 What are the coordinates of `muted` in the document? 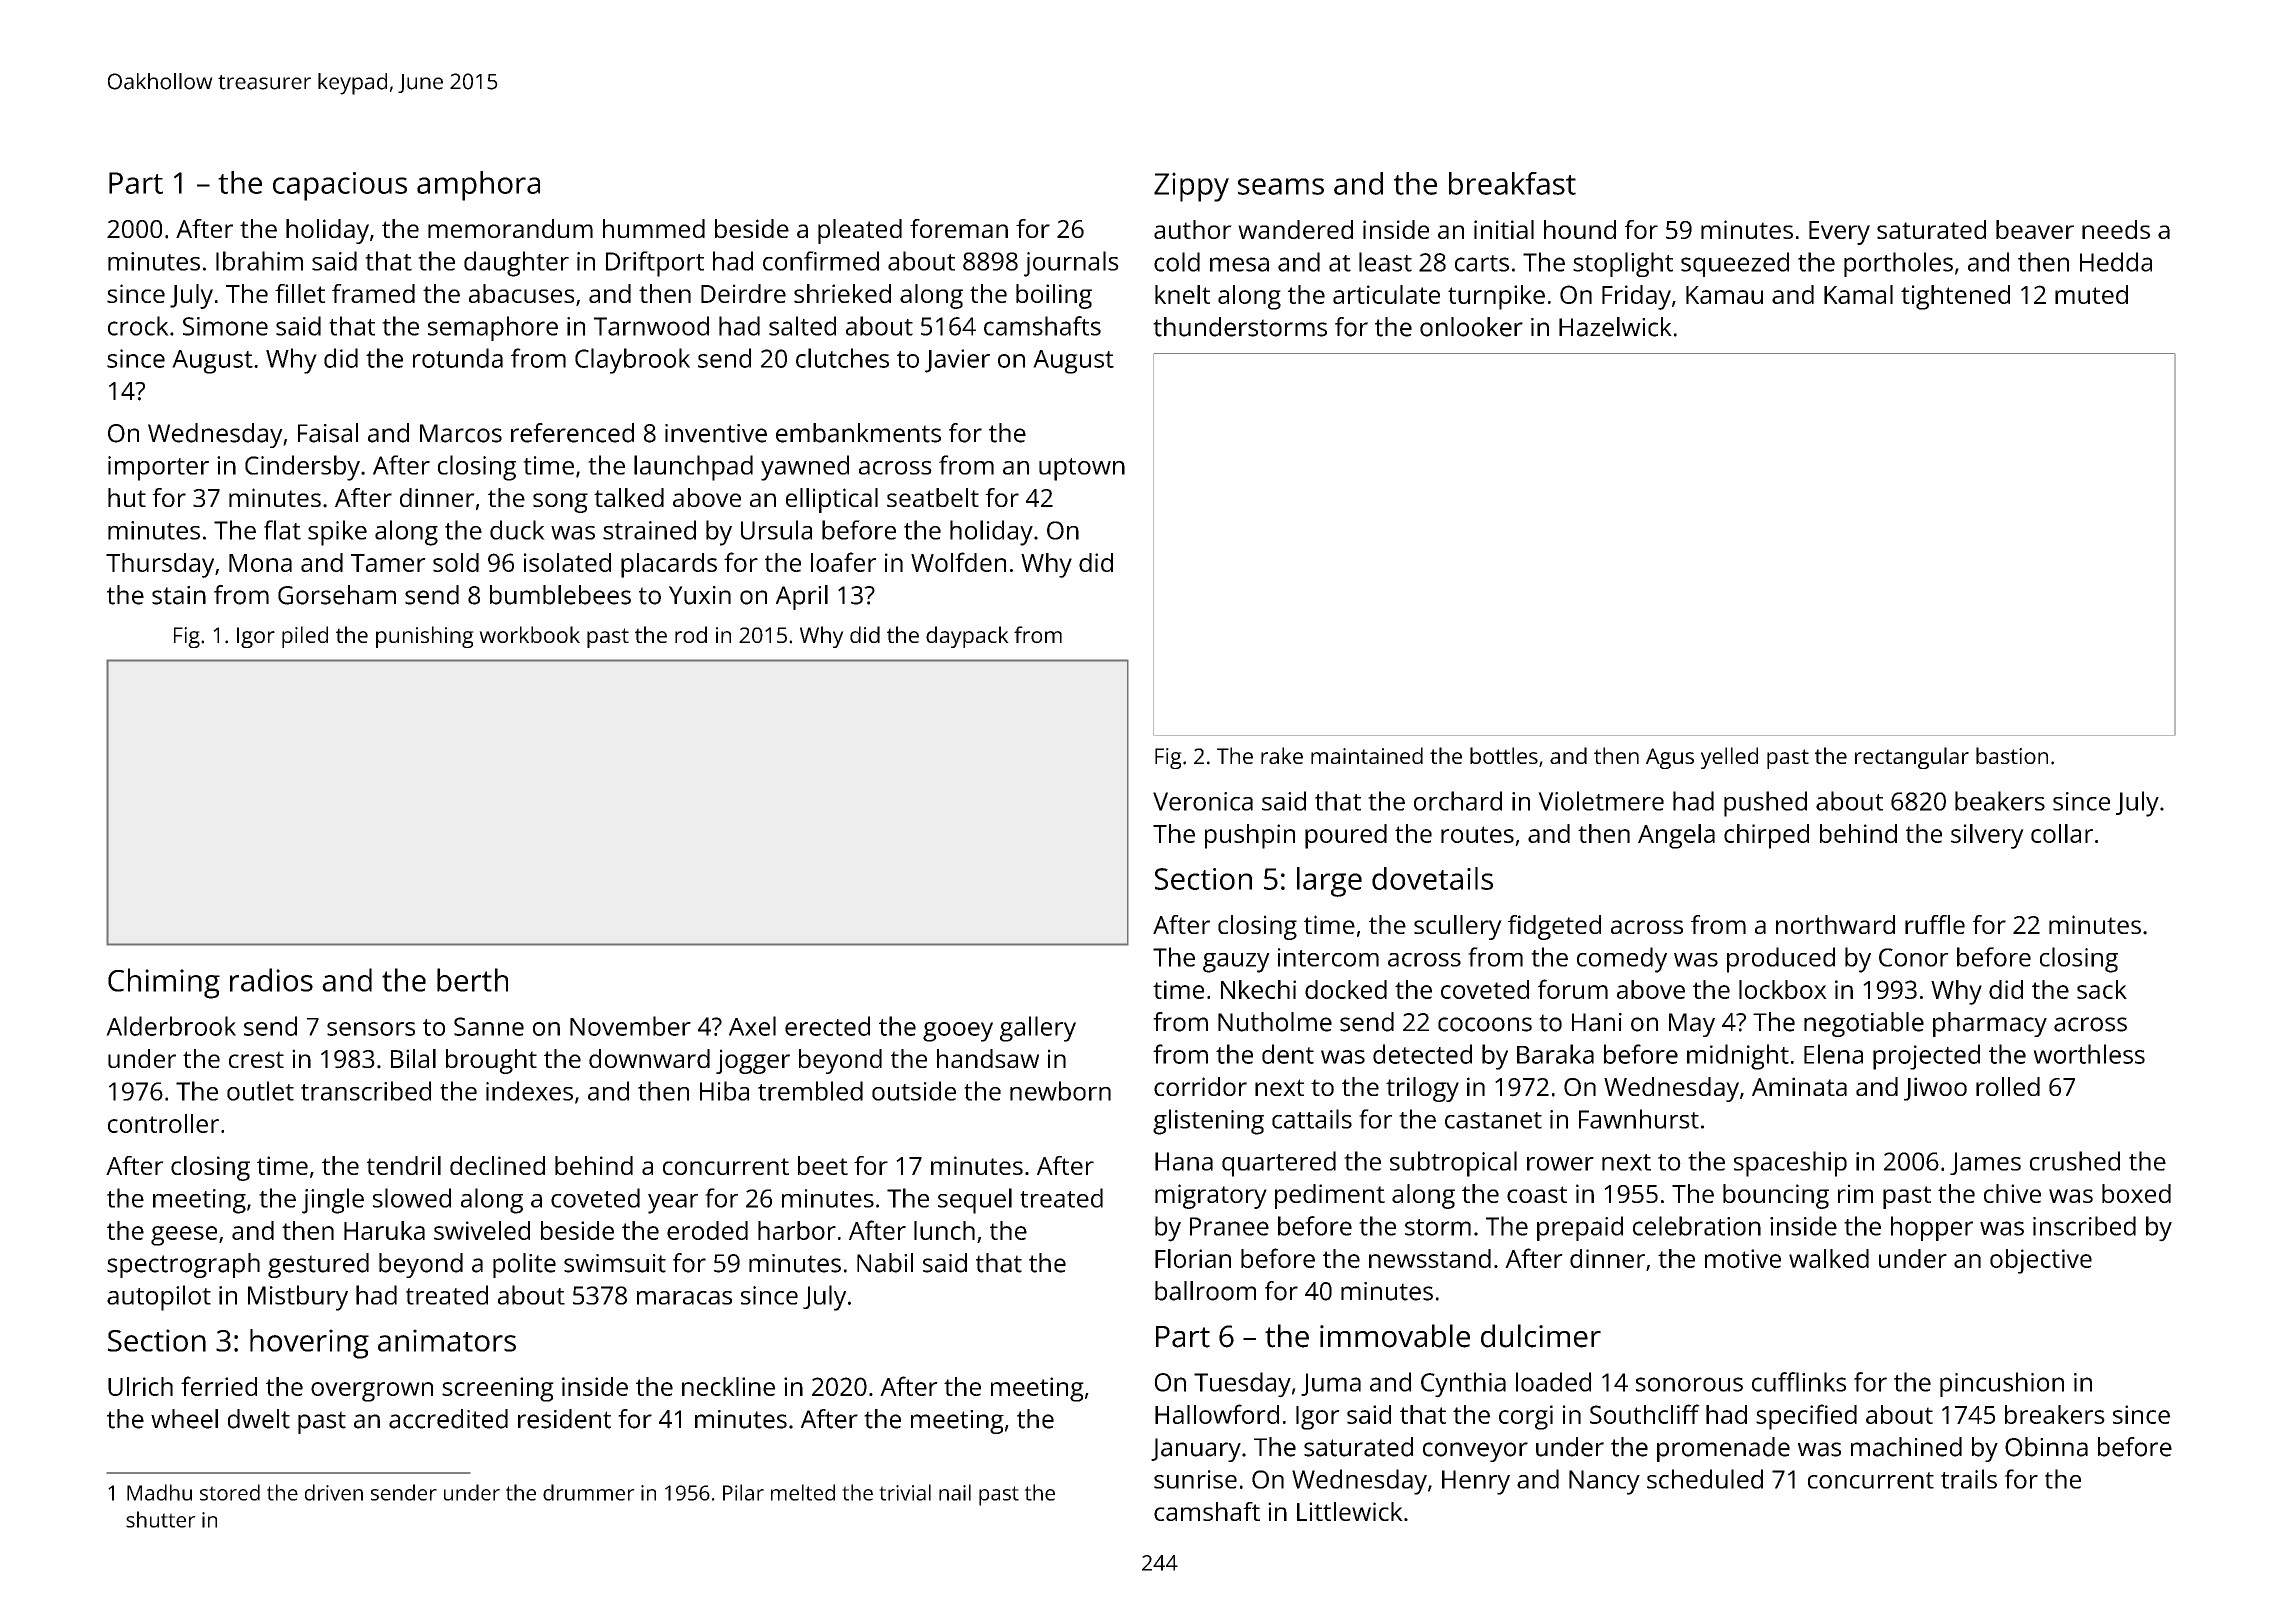 It's located at (2091, 294).
